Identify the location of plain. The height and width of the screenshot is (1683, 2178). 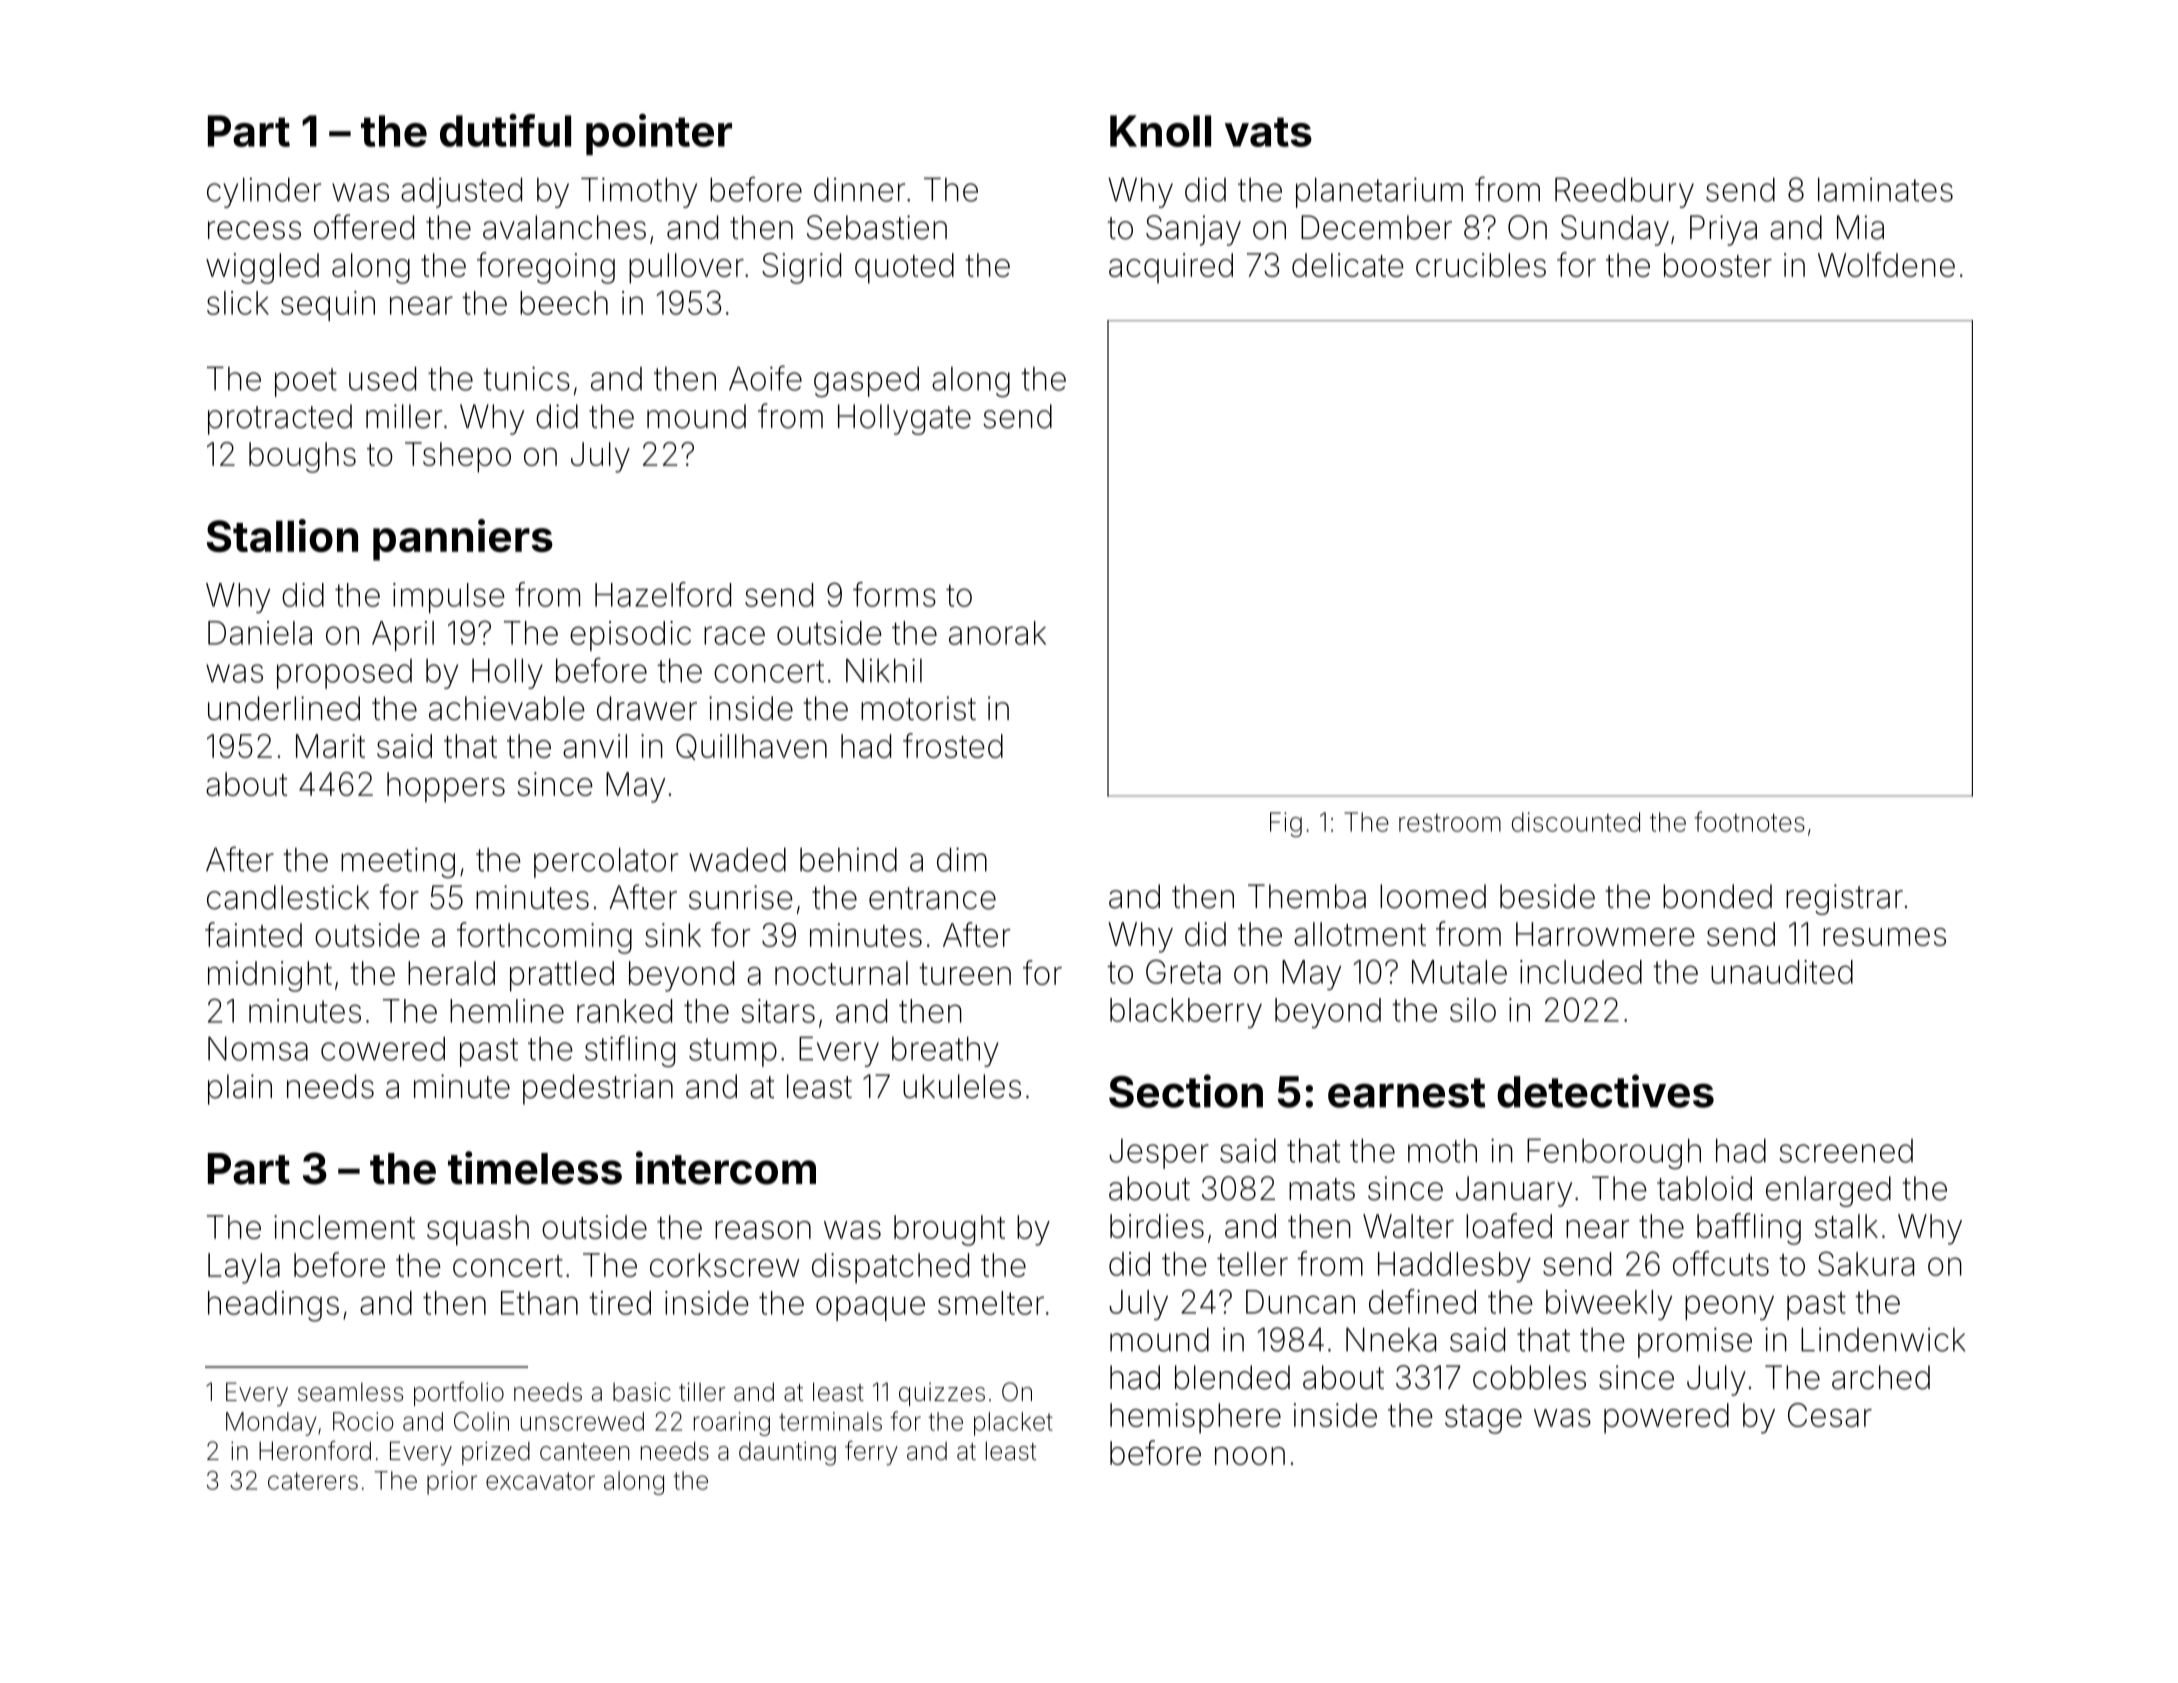
(240, 1089).
